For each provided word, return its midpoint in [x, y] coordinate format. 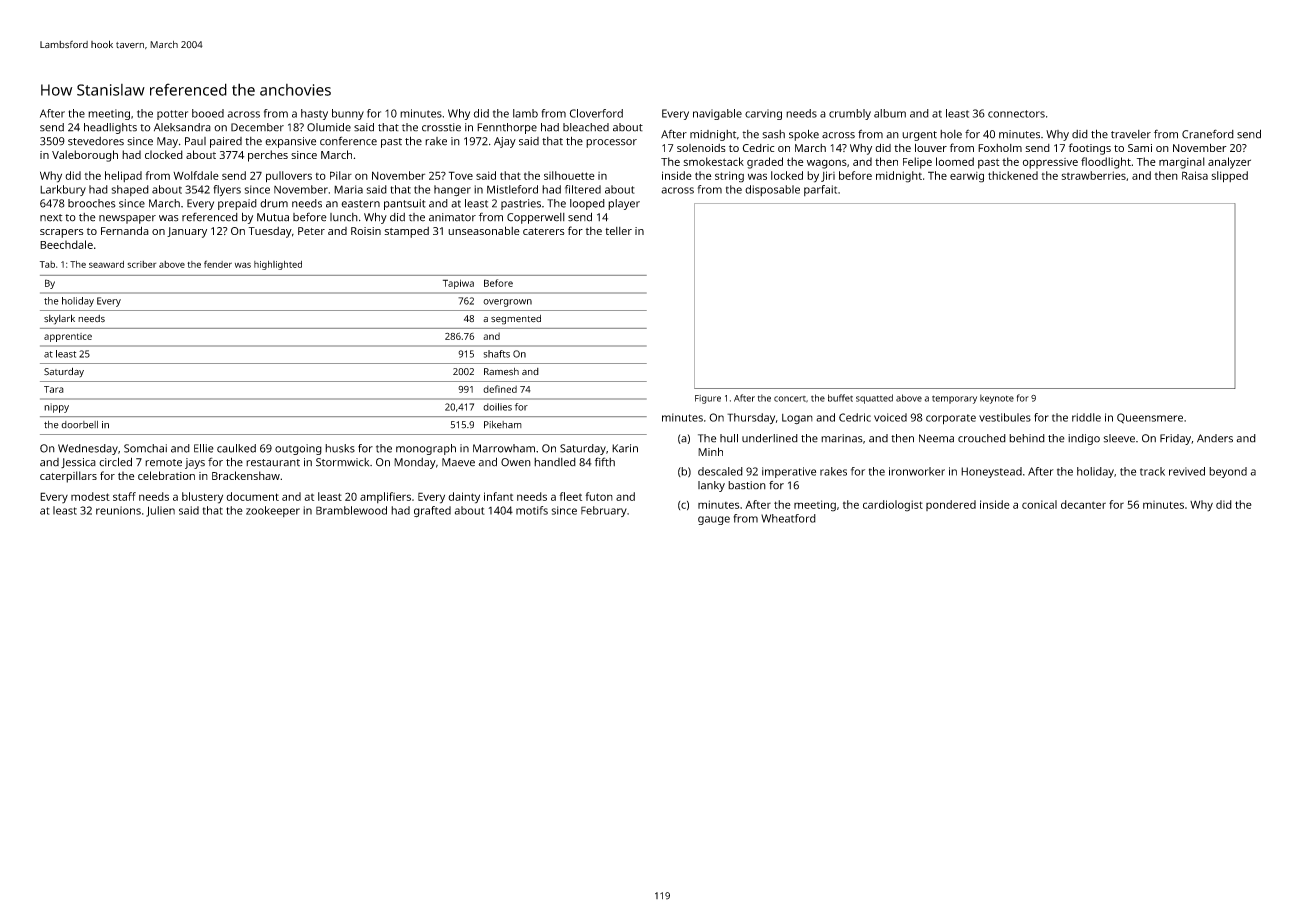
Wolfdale [196, 175]
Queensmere [1150, 418]
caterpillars [68, 477]
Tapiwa [458, 284]
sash [773, 134]
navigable [717, 114]
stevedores [96, 141]
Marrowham [504, 448]
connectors [1016, 114]
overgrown [507, 303]
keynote [997, 399]
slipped [1229, 177]
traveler [1131, 134]
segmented [516, 320]
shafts [496, 354]
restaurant [273, 463]
